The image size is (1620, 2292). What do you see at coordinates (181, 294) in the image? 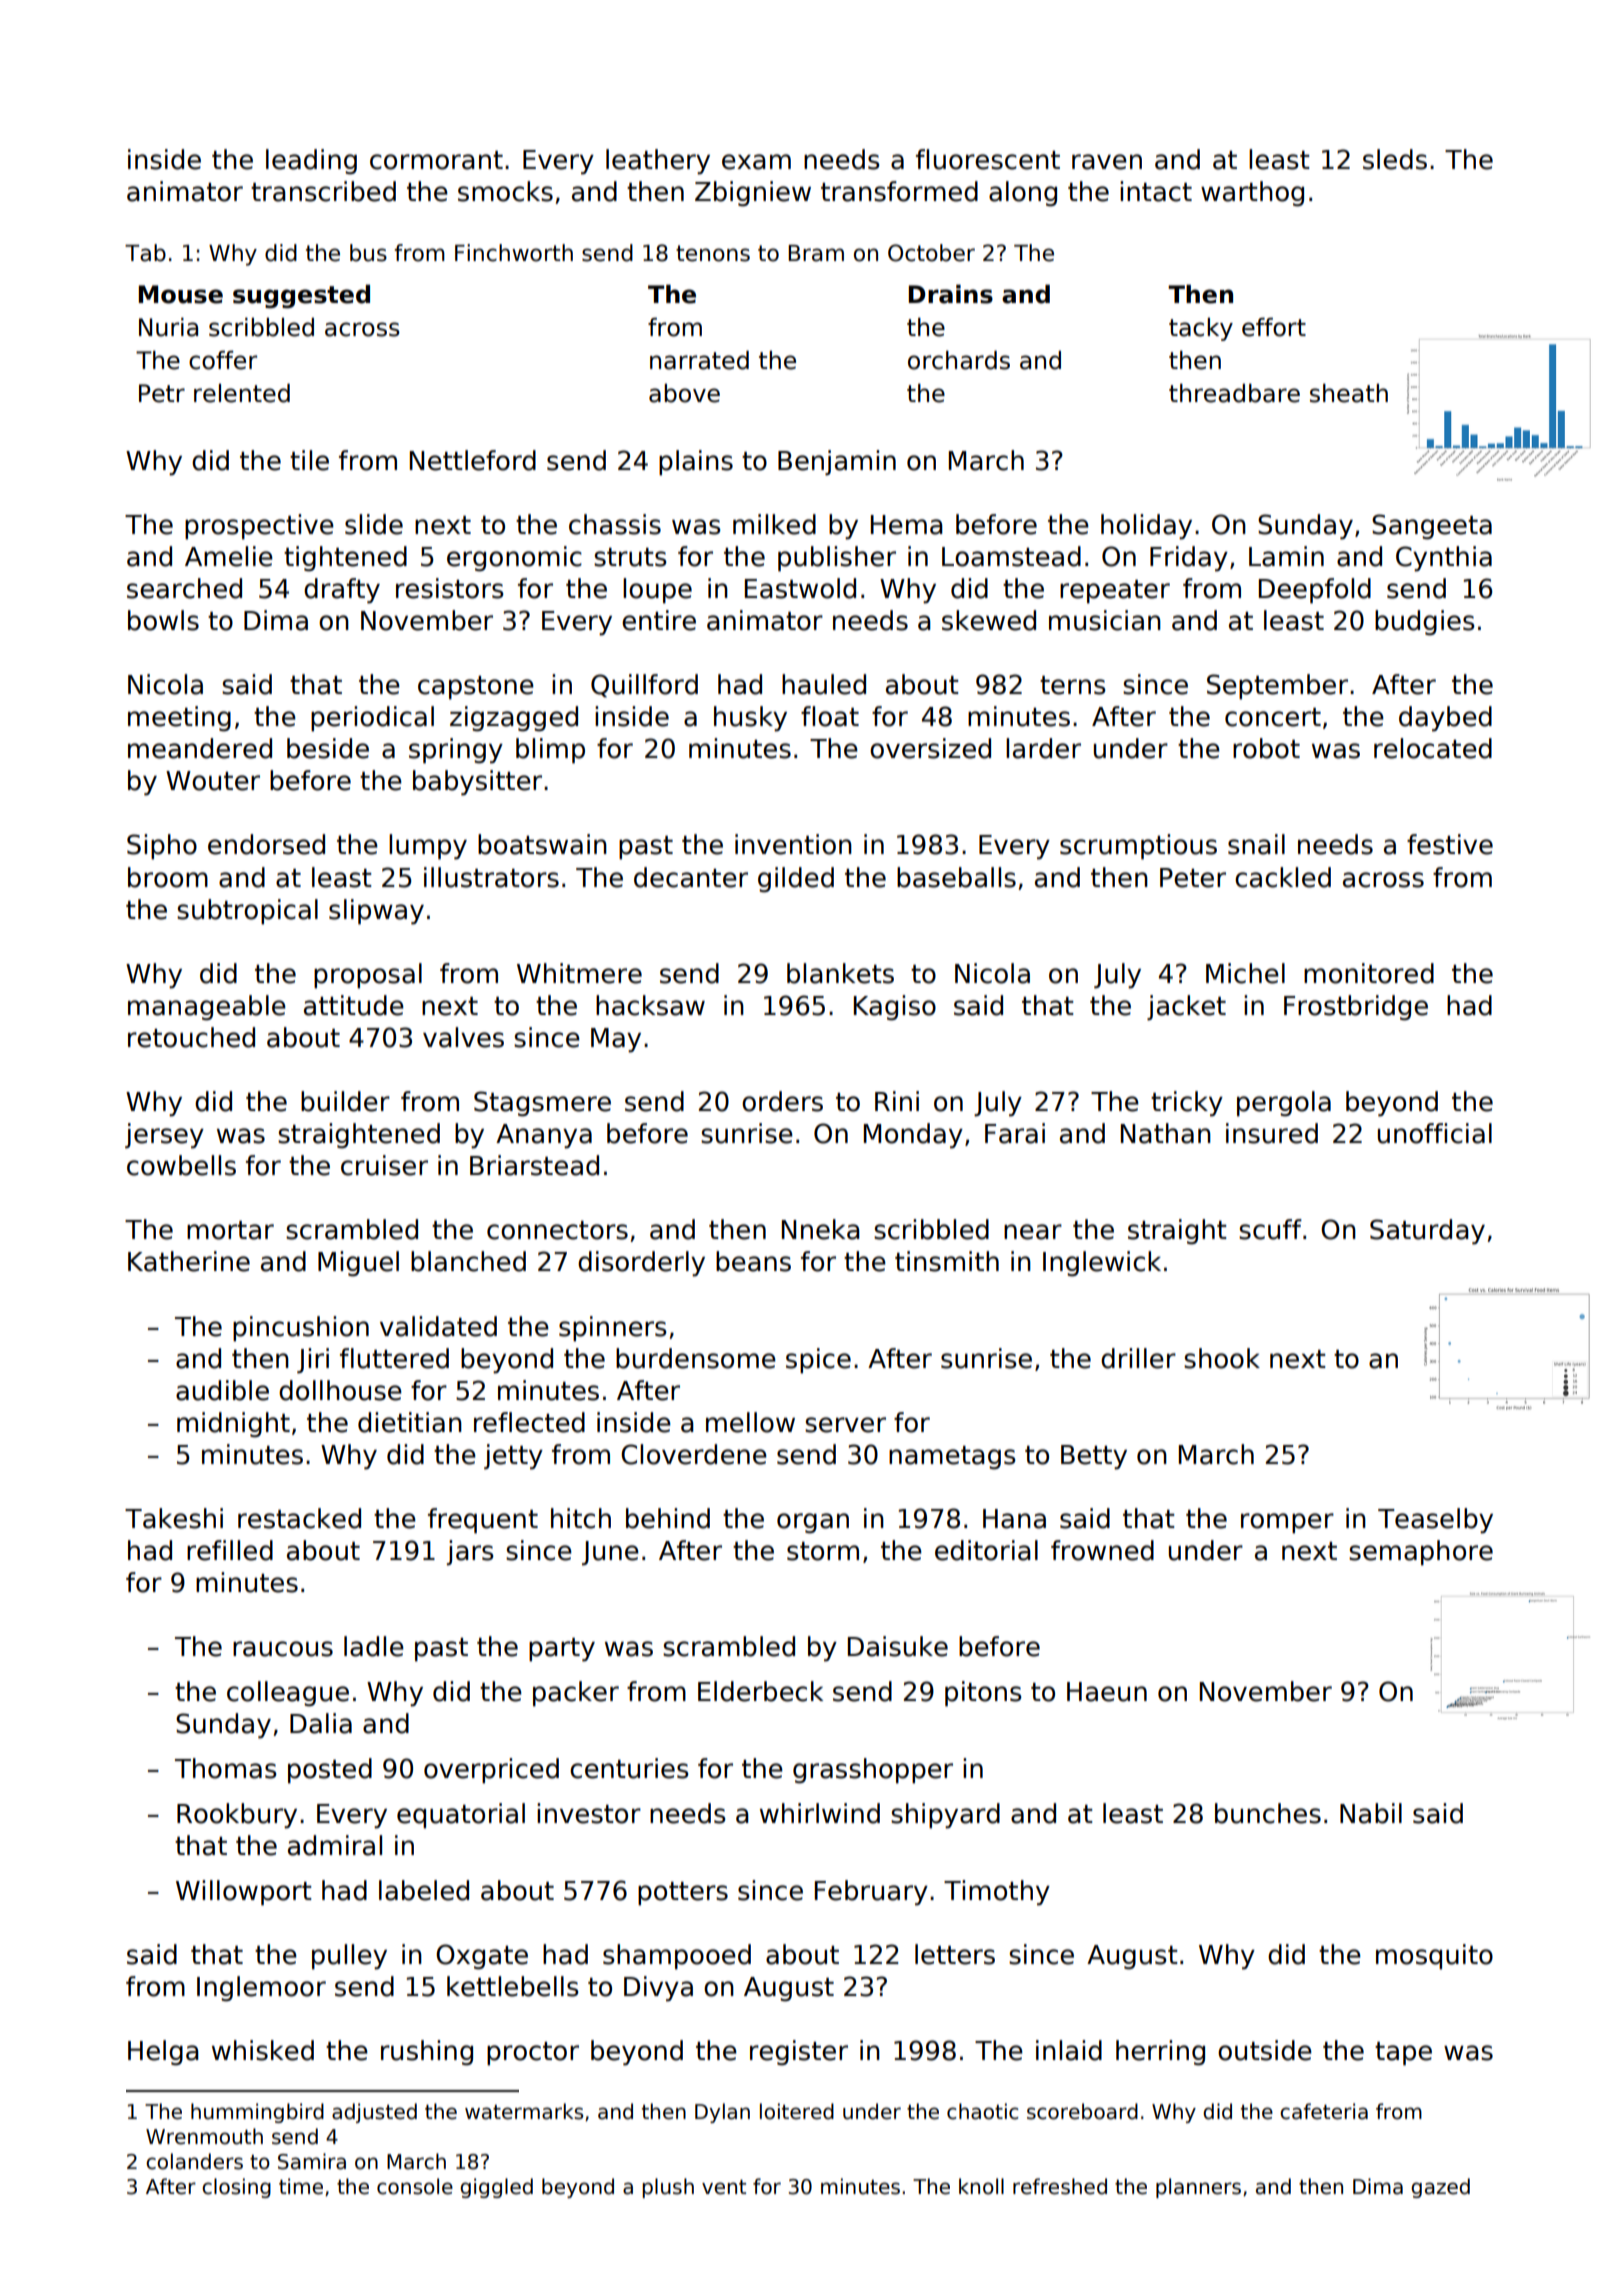
I see `Mouse` at bounding box center [181, 294].
